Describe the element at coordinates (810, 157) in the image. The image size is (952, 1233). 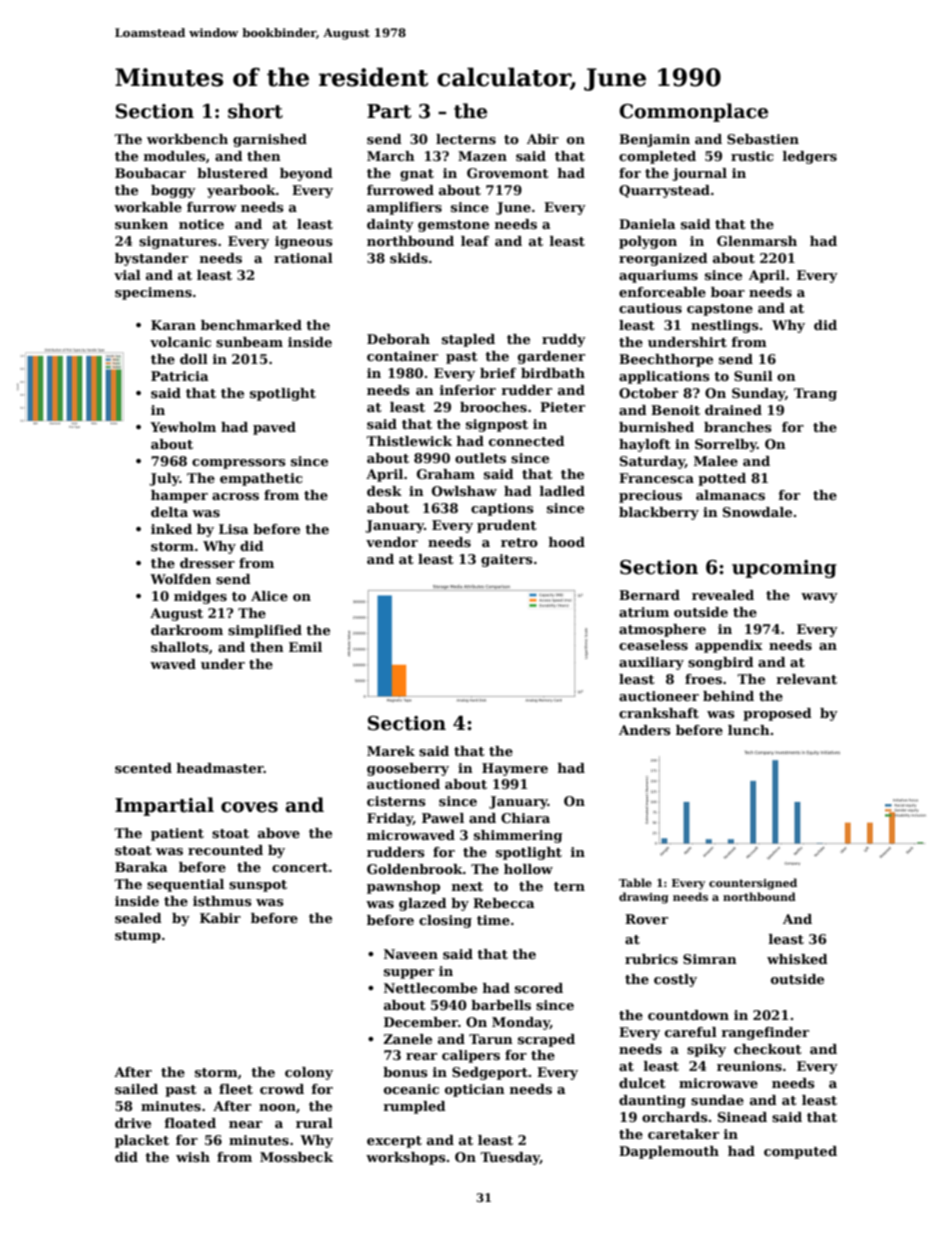
I see `ledgers` at that location.
